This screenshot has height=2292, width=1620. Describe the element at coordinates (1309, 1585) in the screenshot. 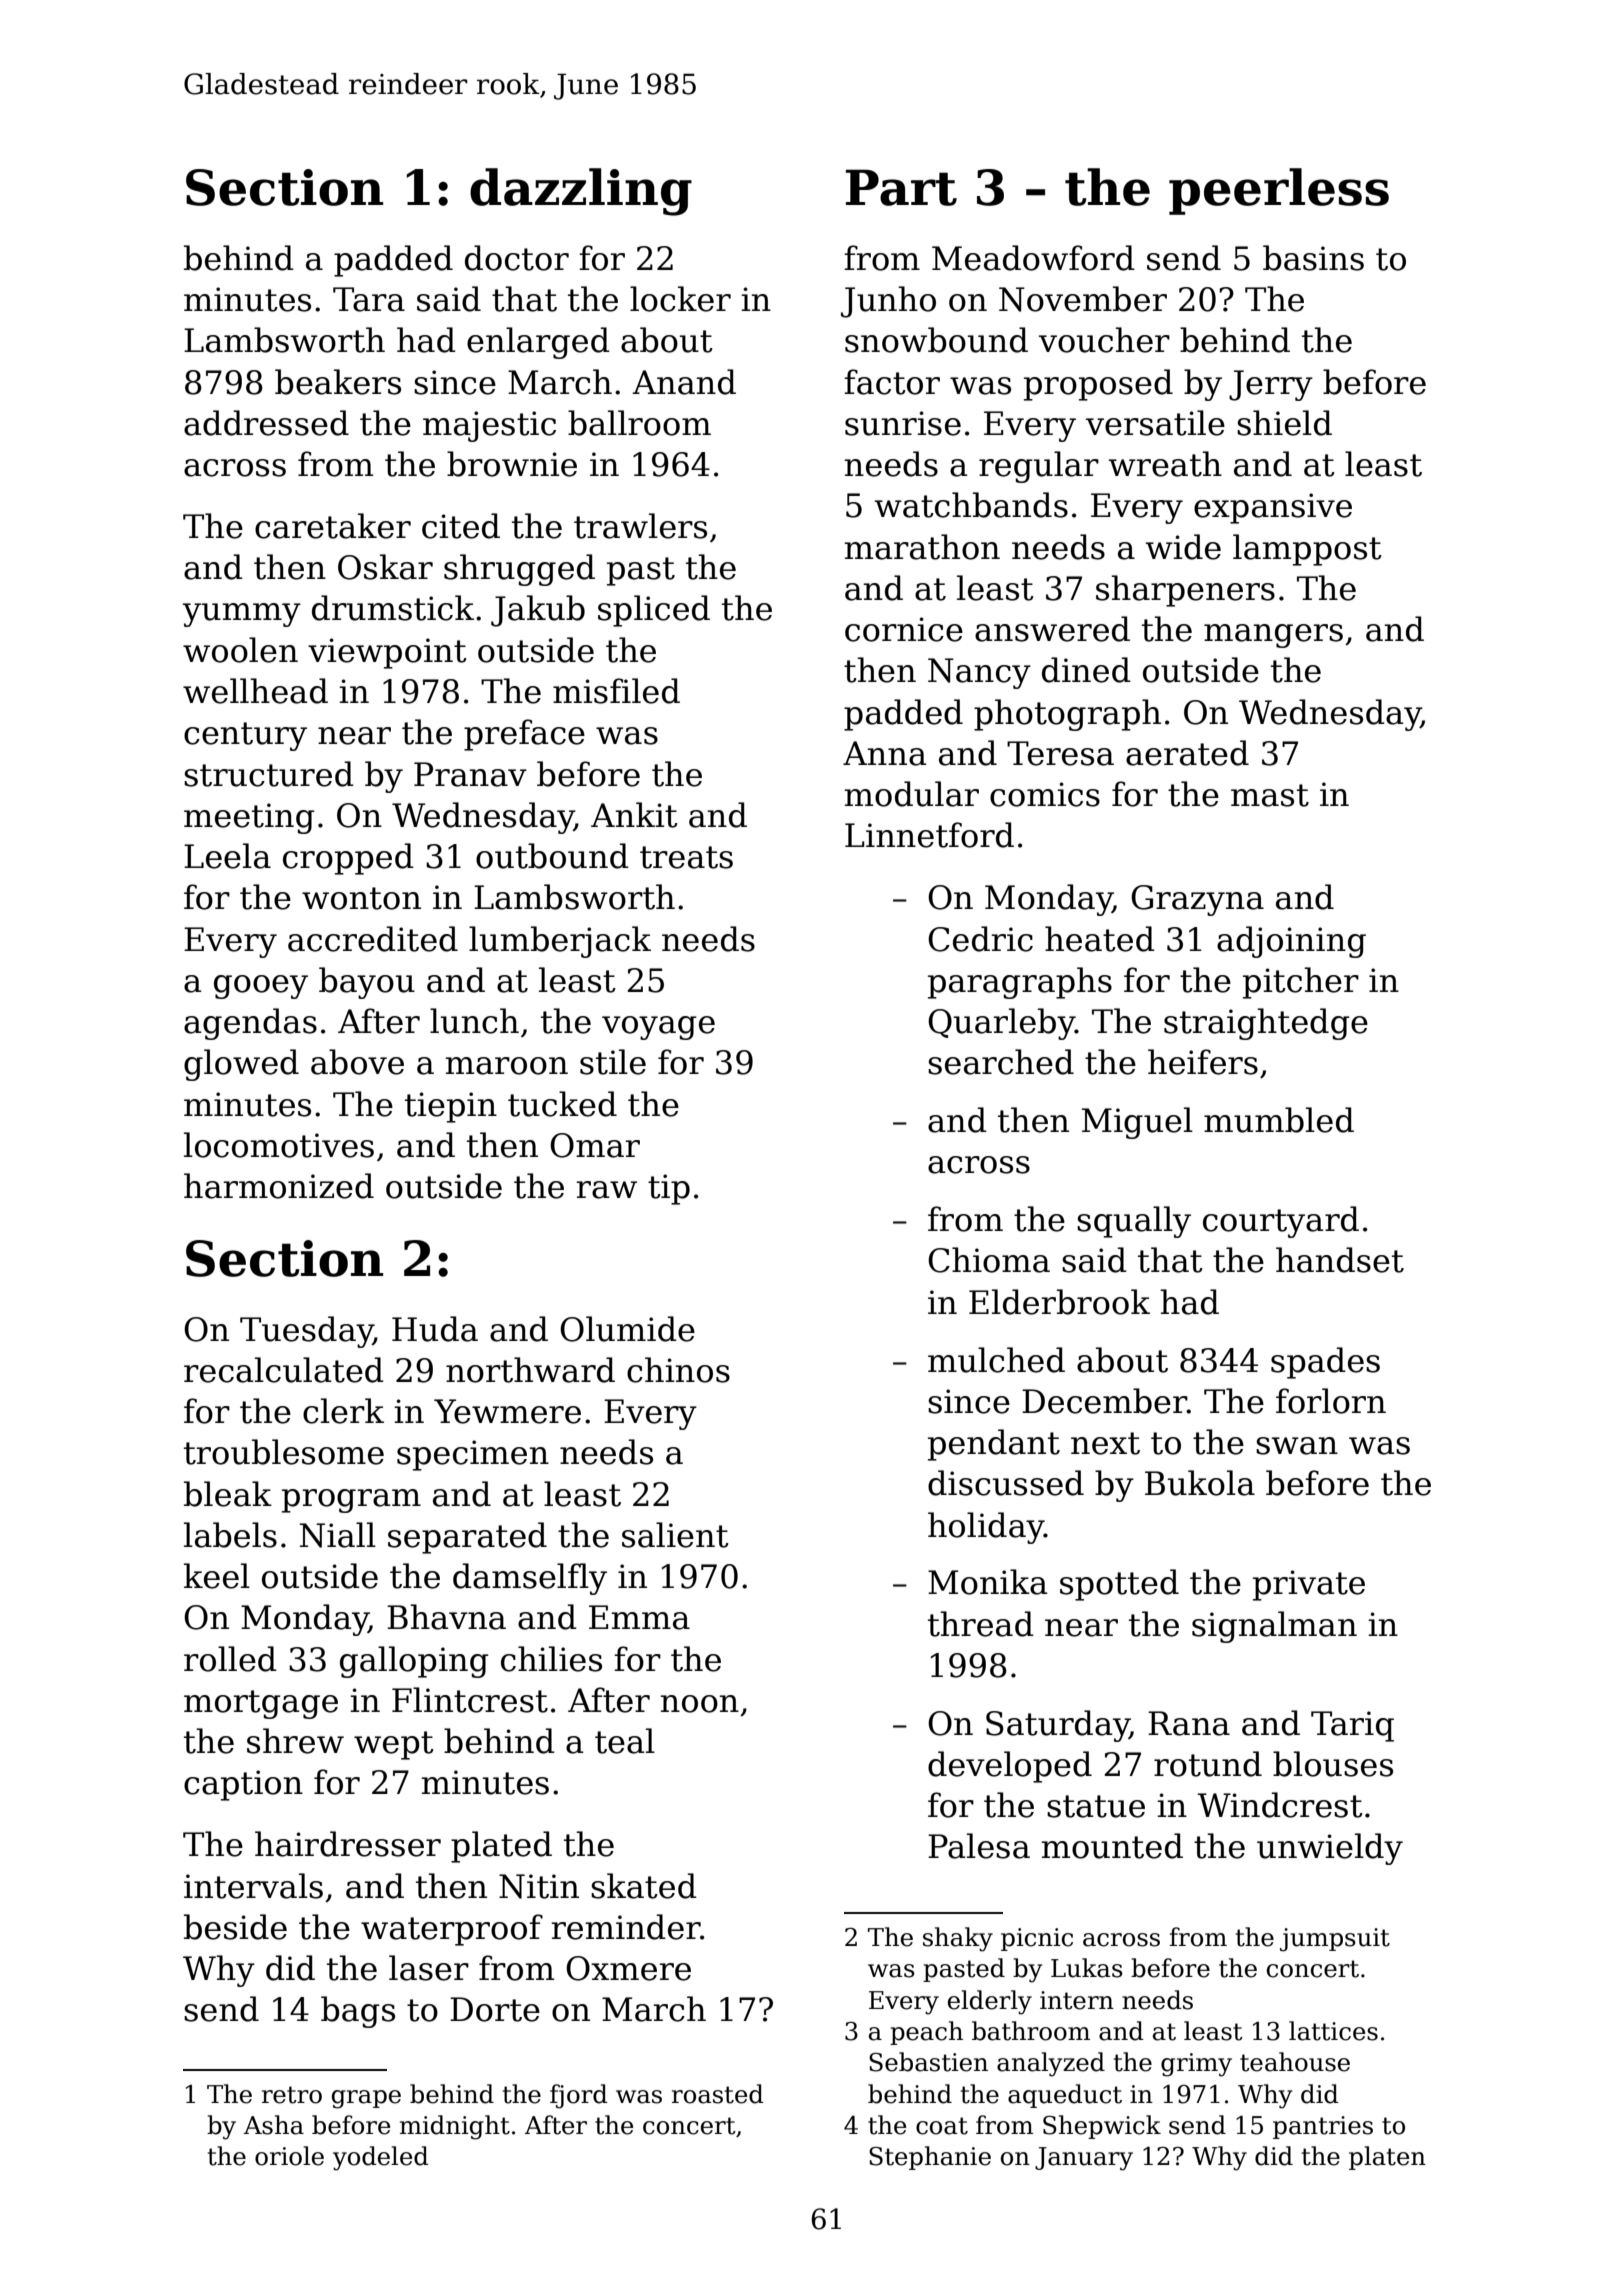

I see `private` at that location.
